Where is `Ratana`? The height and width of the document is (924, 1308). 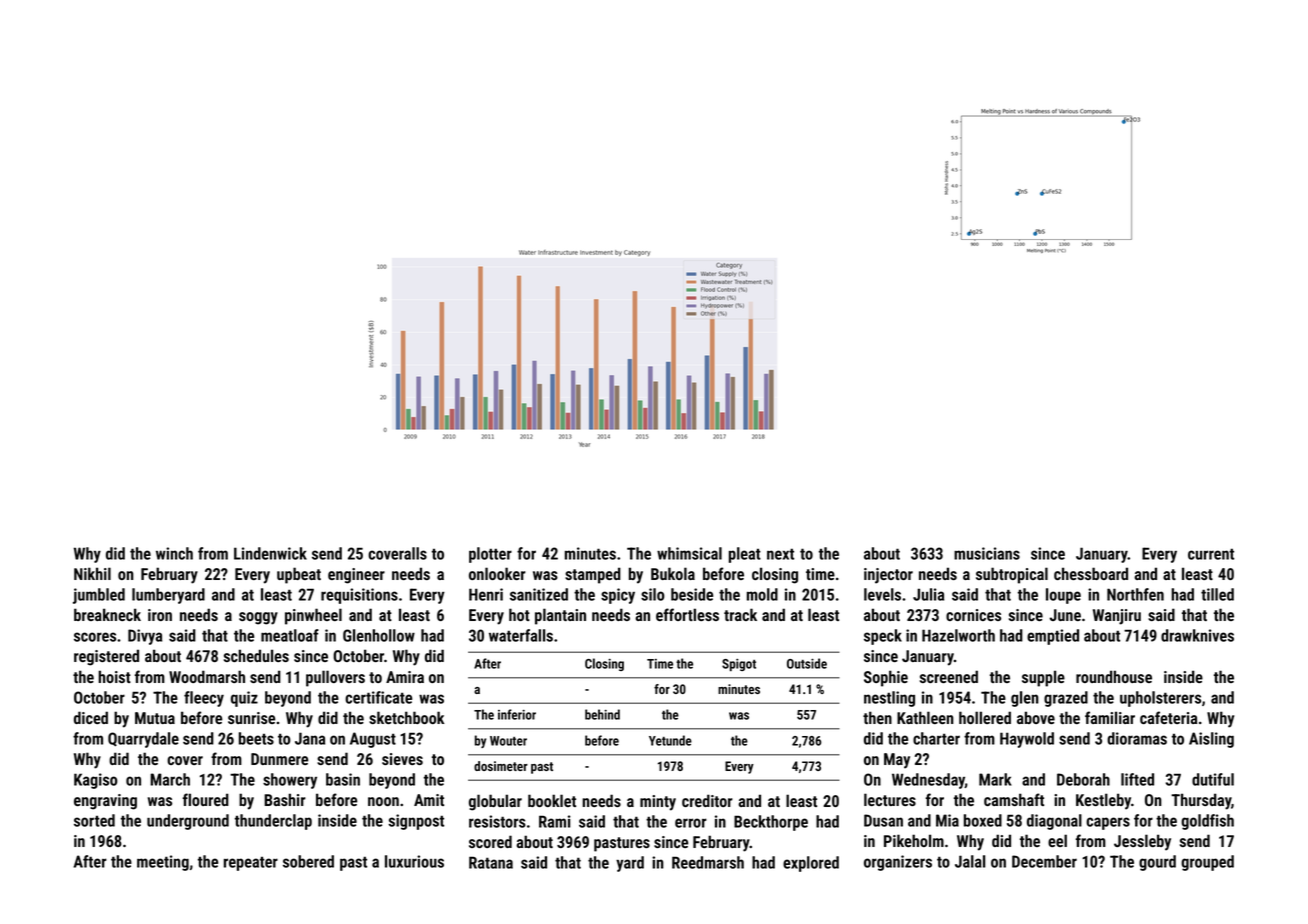
Ratana is located at coordinates (491, 862).
